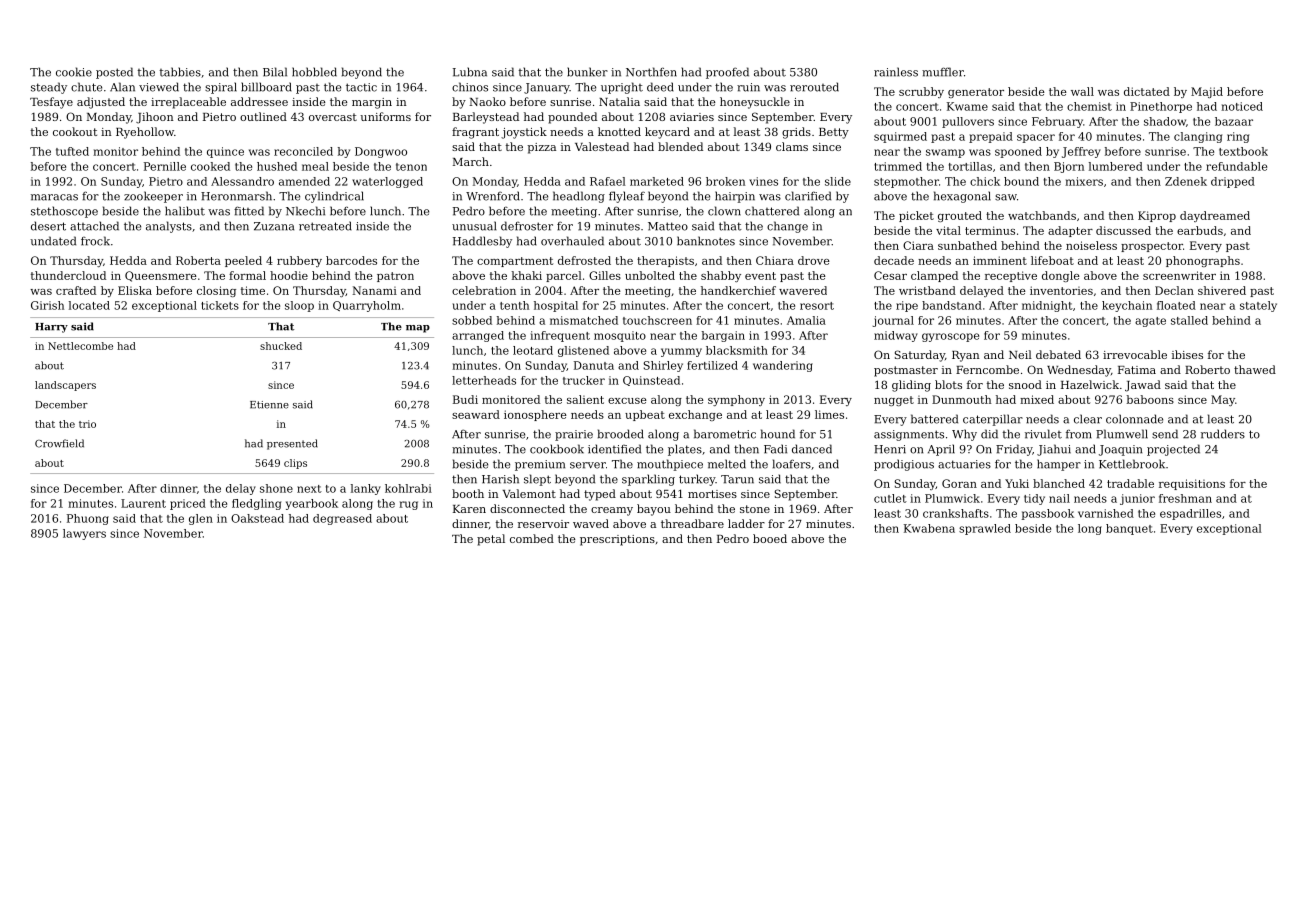 This document has width=1308, height=924. I want to click on Etienne, so click(269, 405).
